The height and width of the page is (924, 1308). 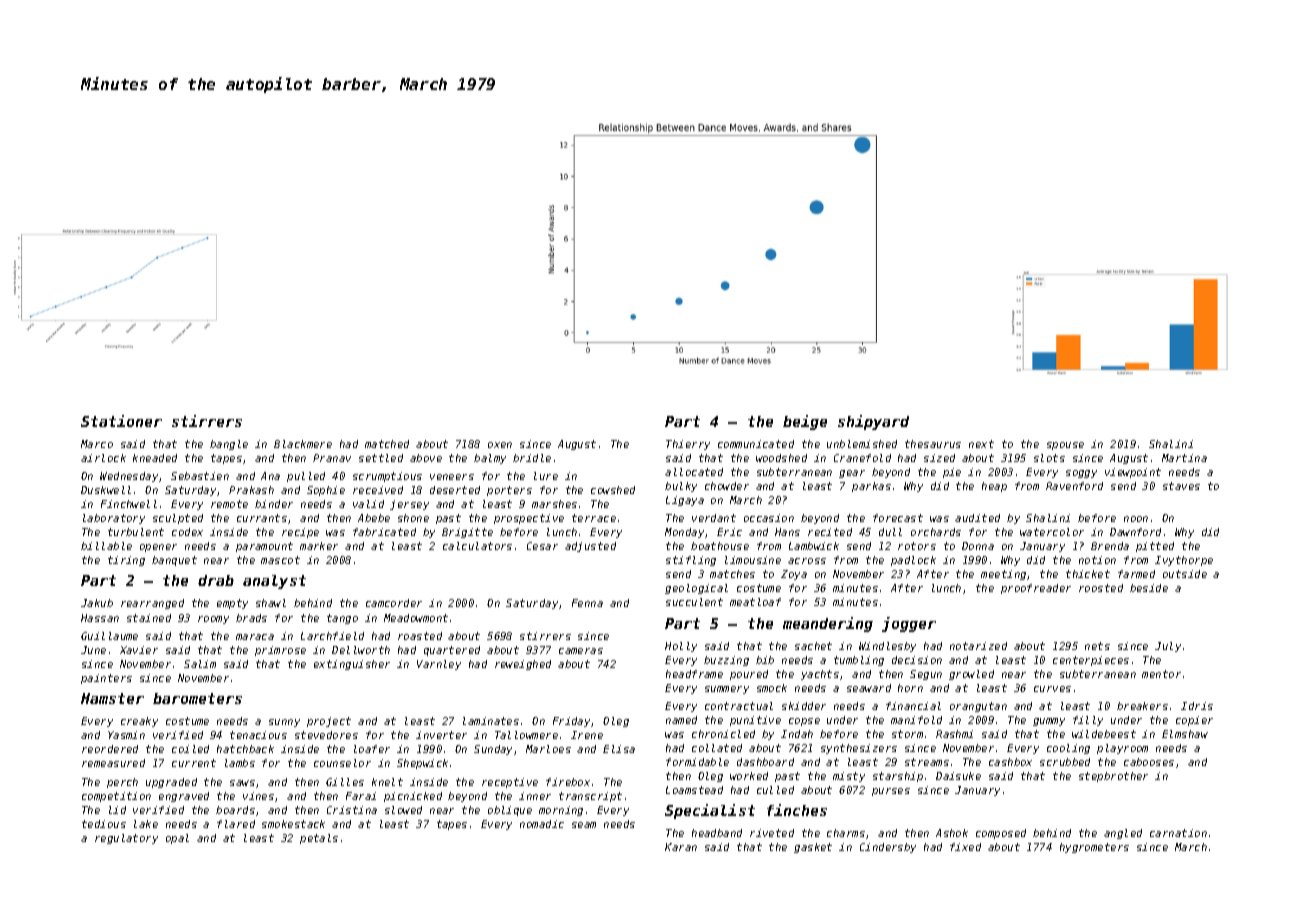 I want to click on Ligaya, so click(x=685, y=501).
